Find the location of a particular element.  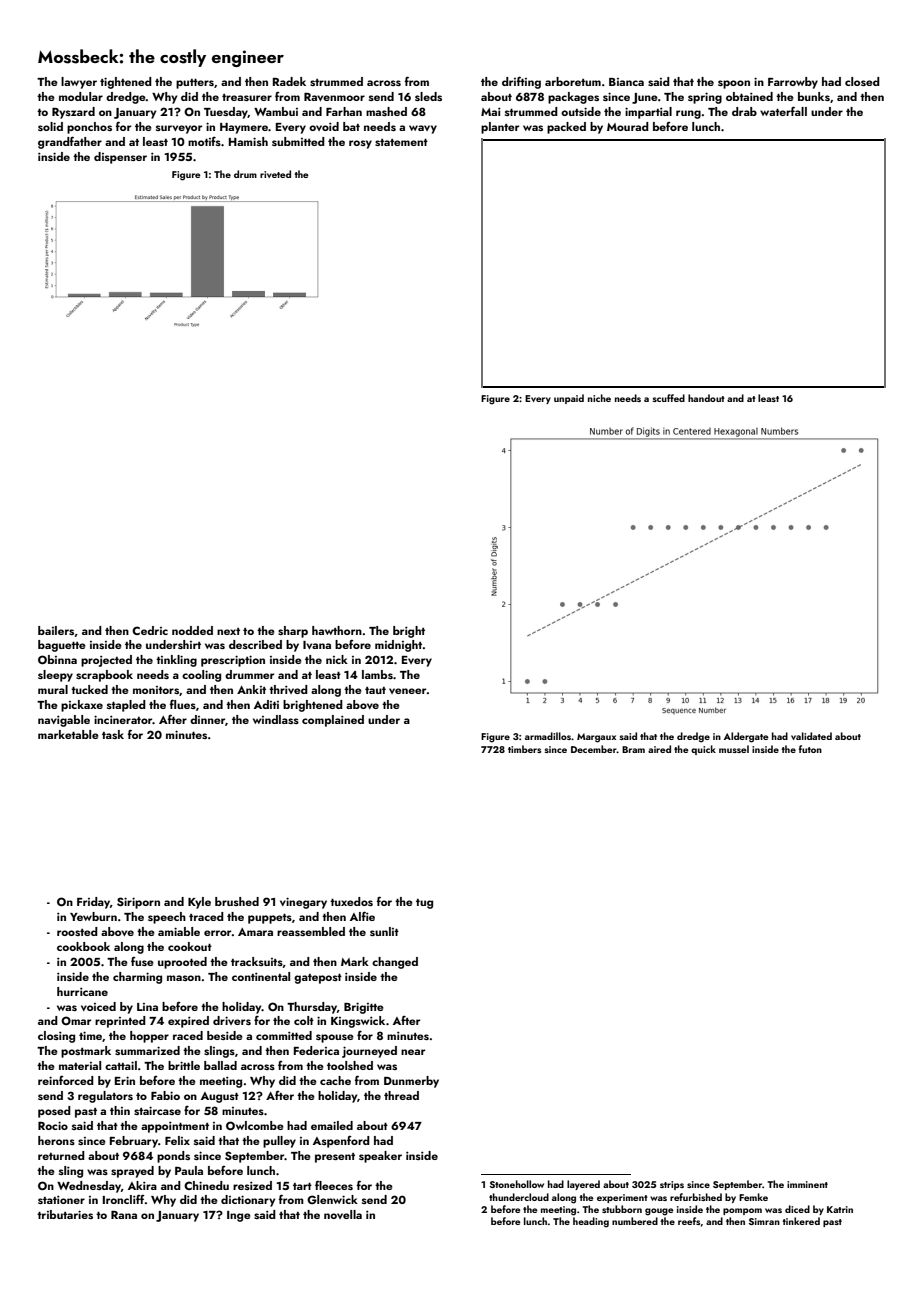

Aldergate is located at coordinates (746, 737).
